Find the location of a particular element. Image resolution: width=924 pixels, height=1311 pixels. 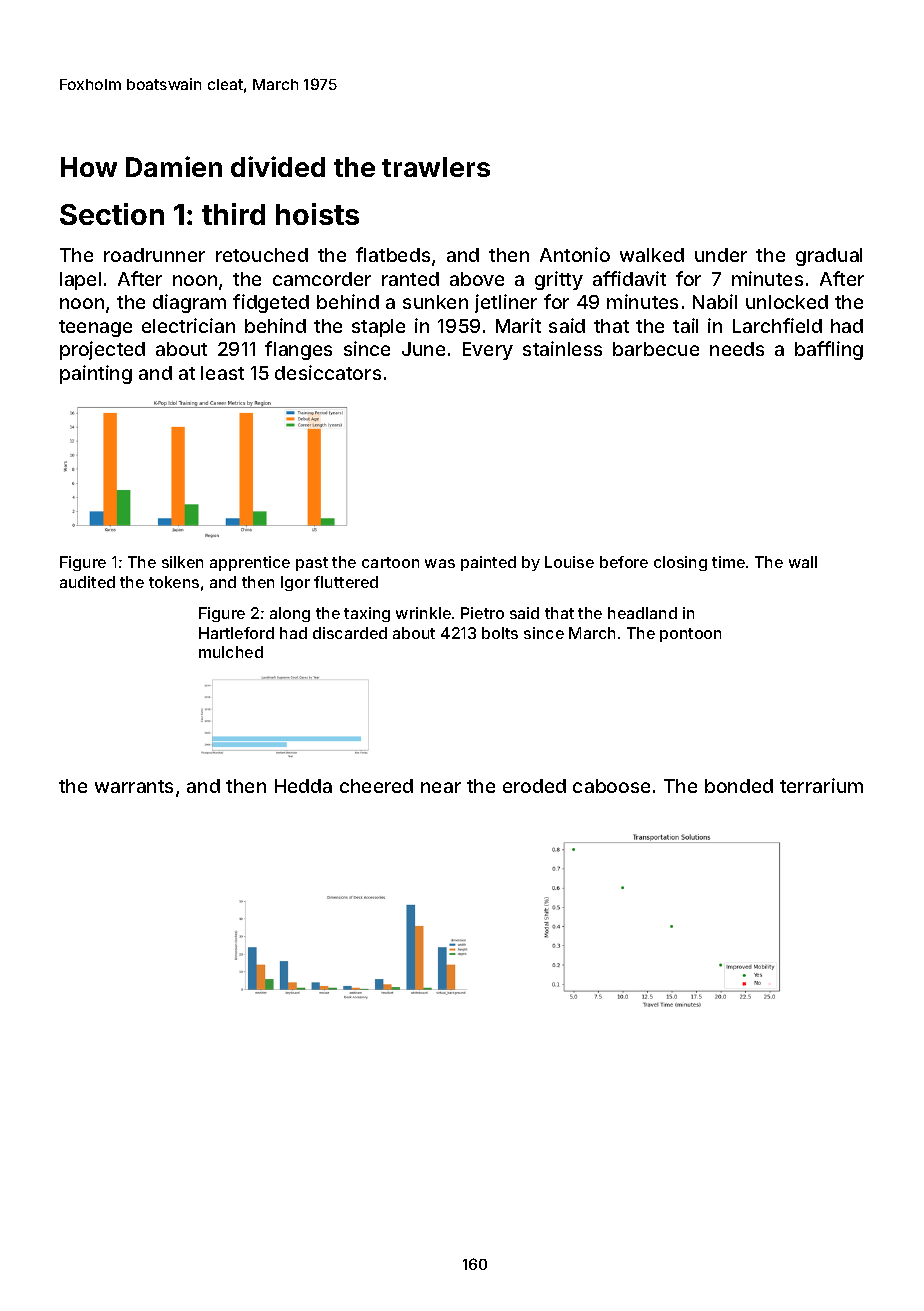

desiccators is located at coordinates (328, 372).
